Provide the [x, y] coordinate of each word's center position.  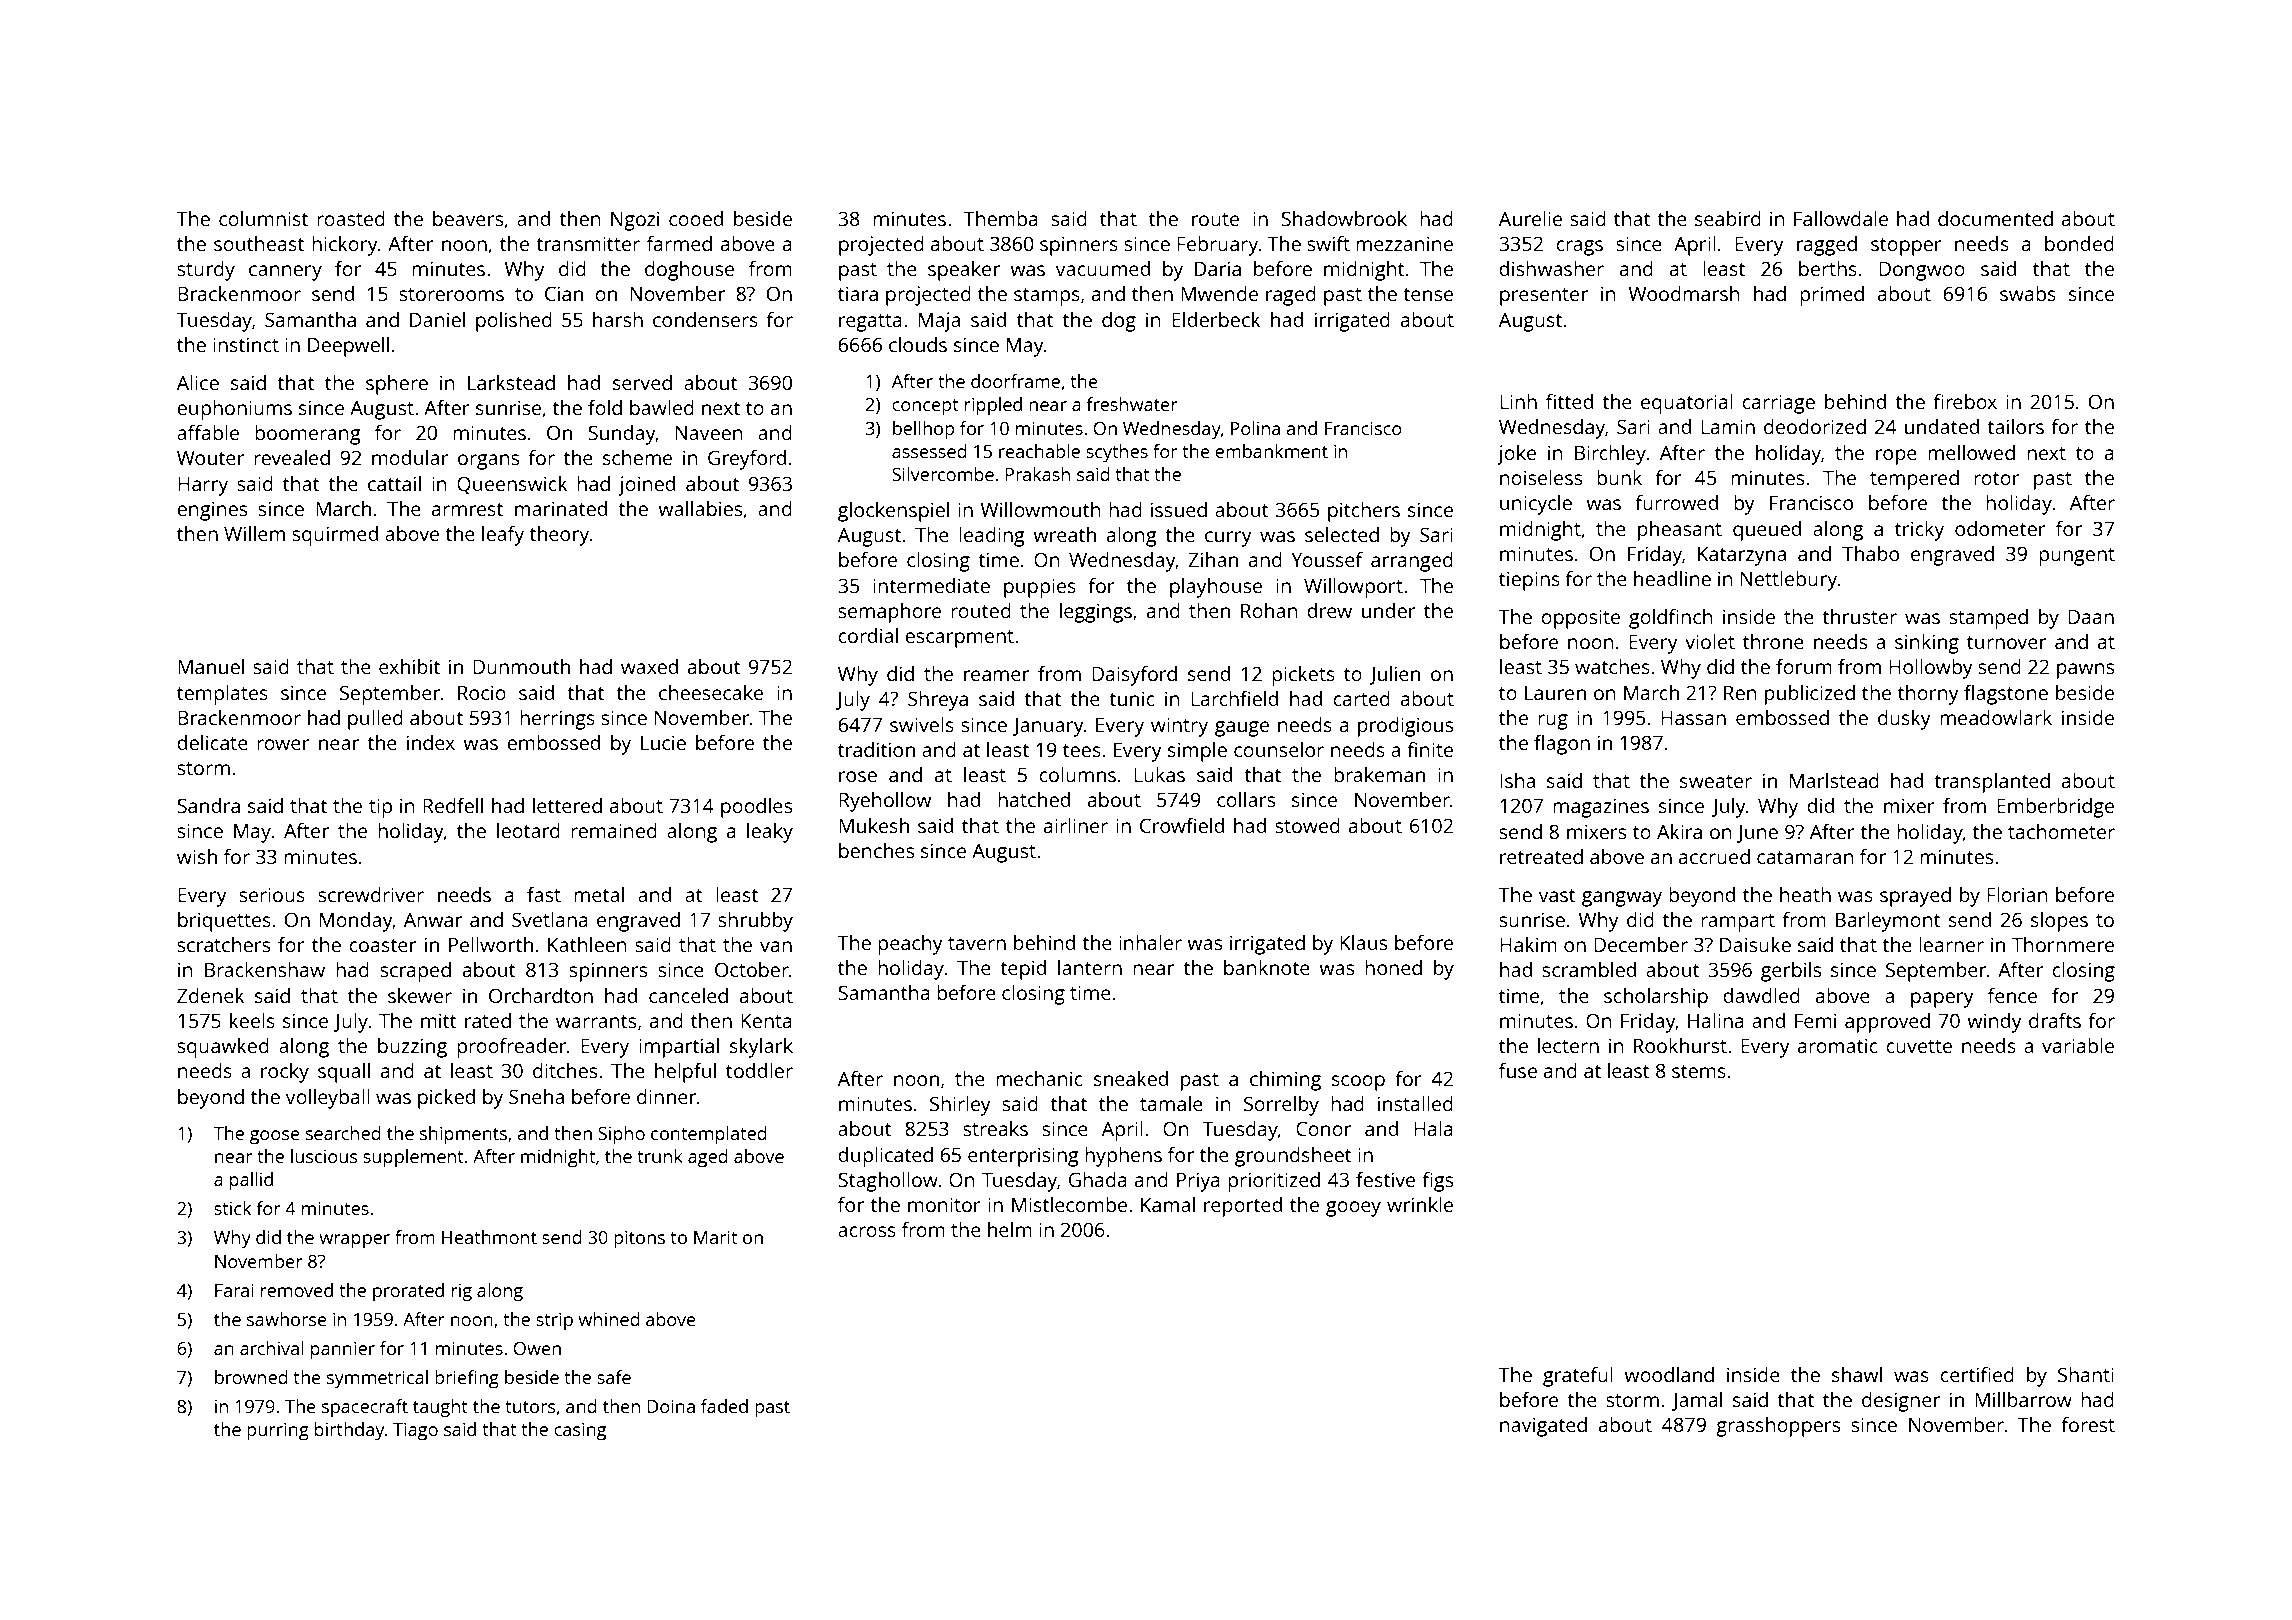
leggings [1096, 613]
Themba [1000, 218]
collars [1246, 799]
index [431, 742]
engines [212, 511]
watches [1612, 666]
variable [2078, 1045]
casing [580, 1432]
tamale [1171, 1103]
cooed [696, 218]
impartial [679, 1048]
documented [1995, 218]
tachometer [2061, 831]
